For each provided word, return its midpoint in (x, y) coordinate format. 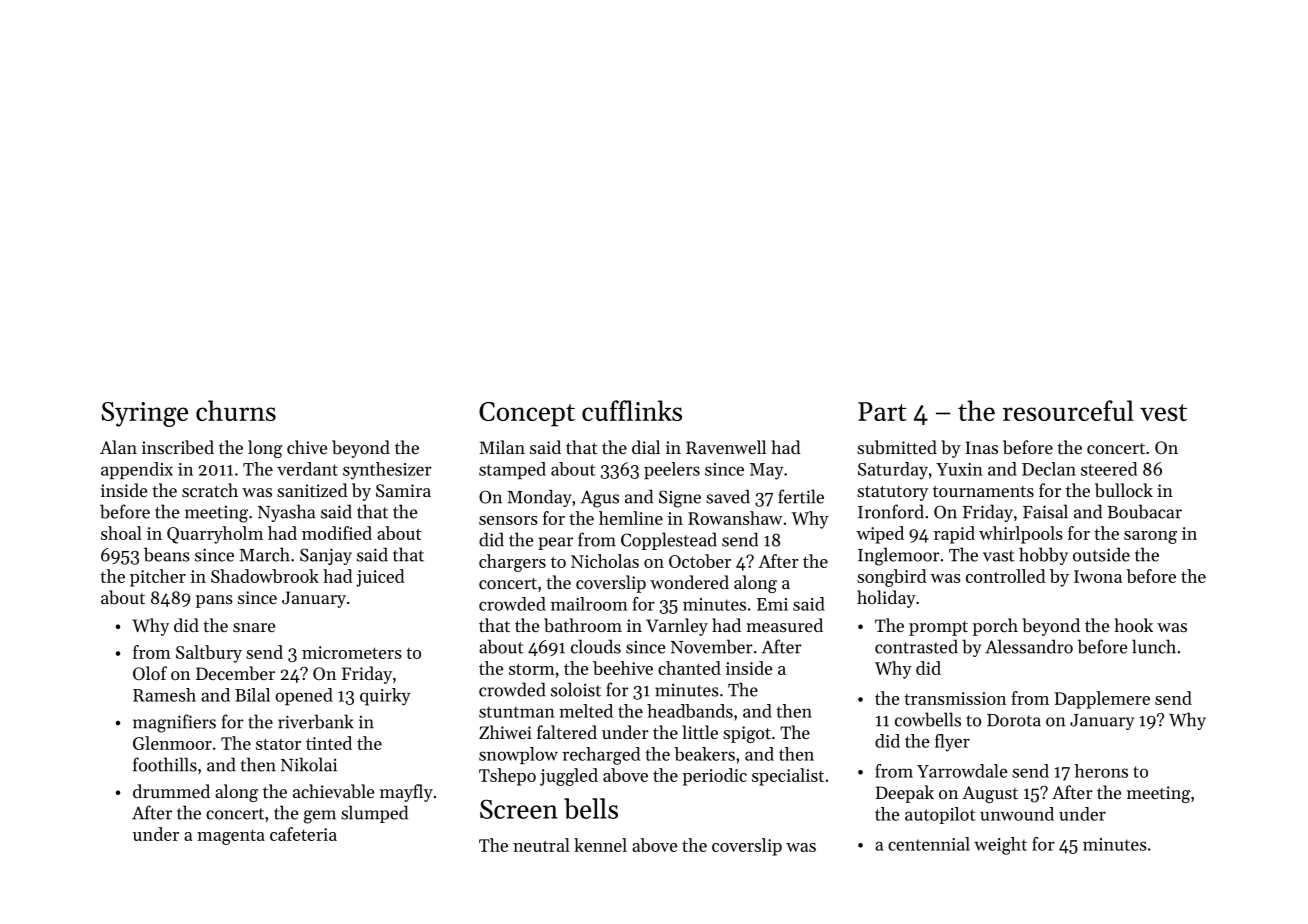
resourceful (1068, 410)
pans (214, 601)
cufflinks (632, 410)
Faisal (1045, 511)
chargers (512, 563)
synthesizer (387, 471)
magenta (231, 837)
